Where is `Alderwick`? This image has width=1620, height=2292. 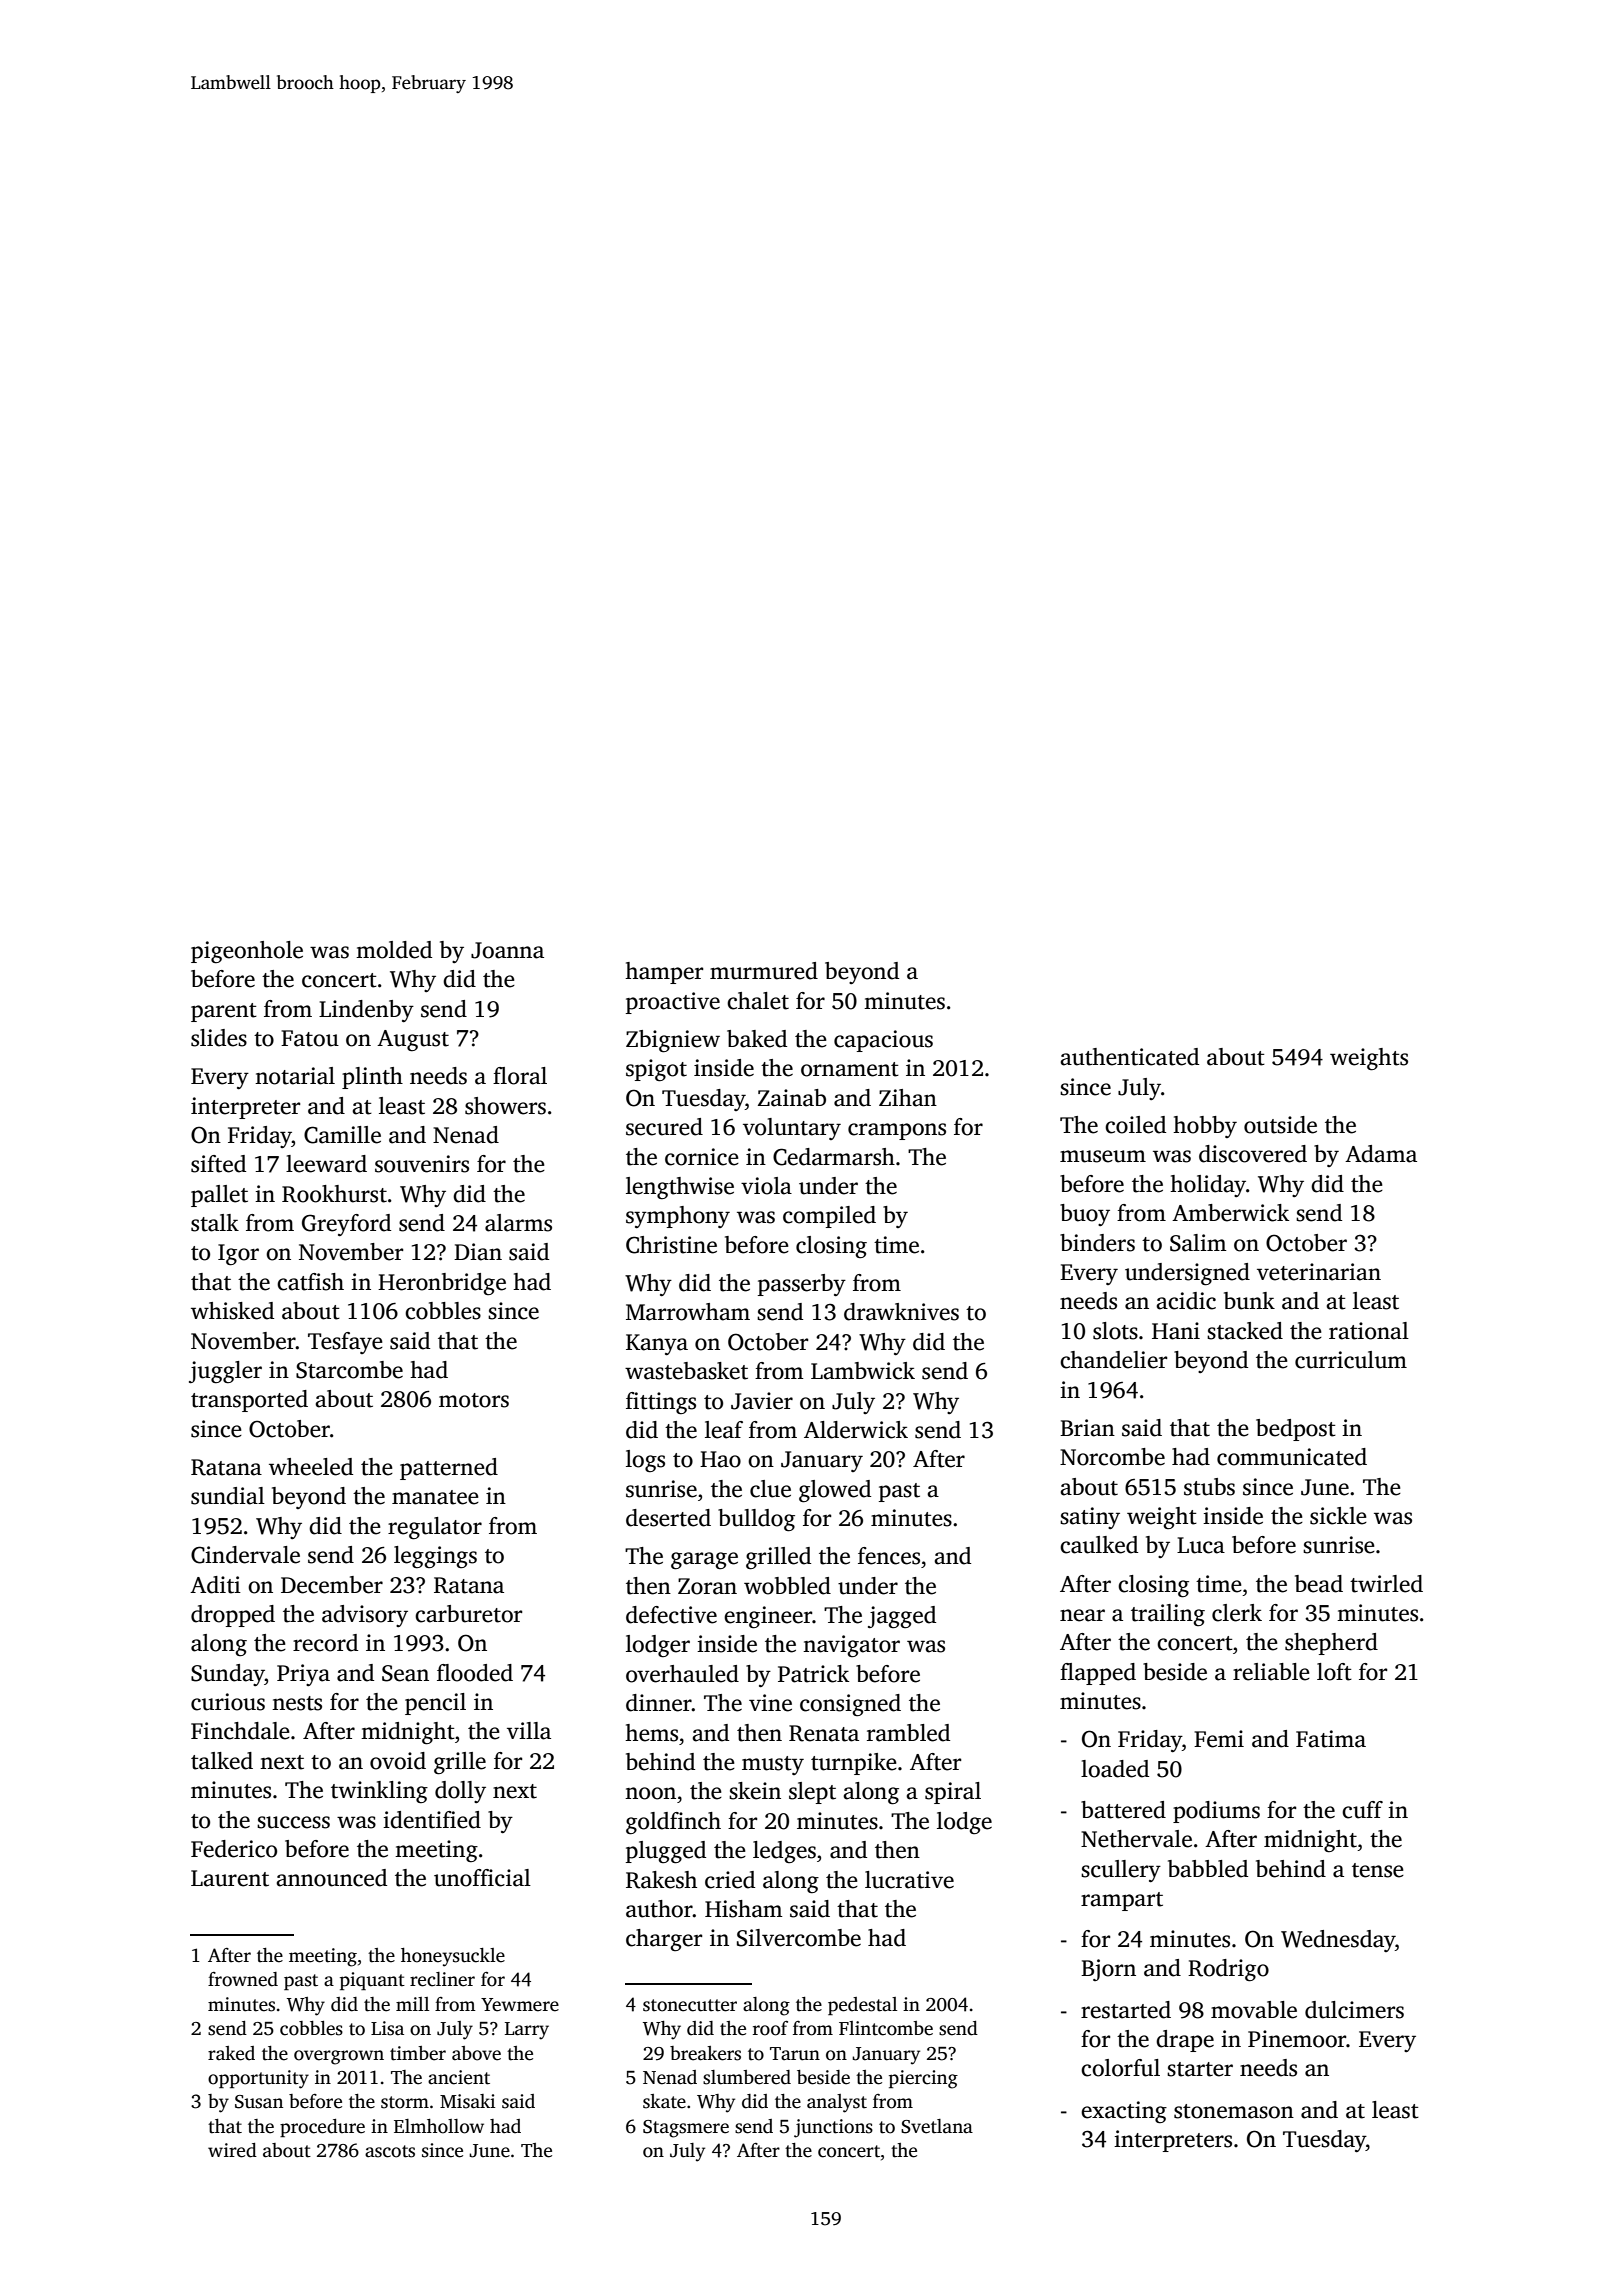
Alderwick is located at coordinates (856, 1430).
